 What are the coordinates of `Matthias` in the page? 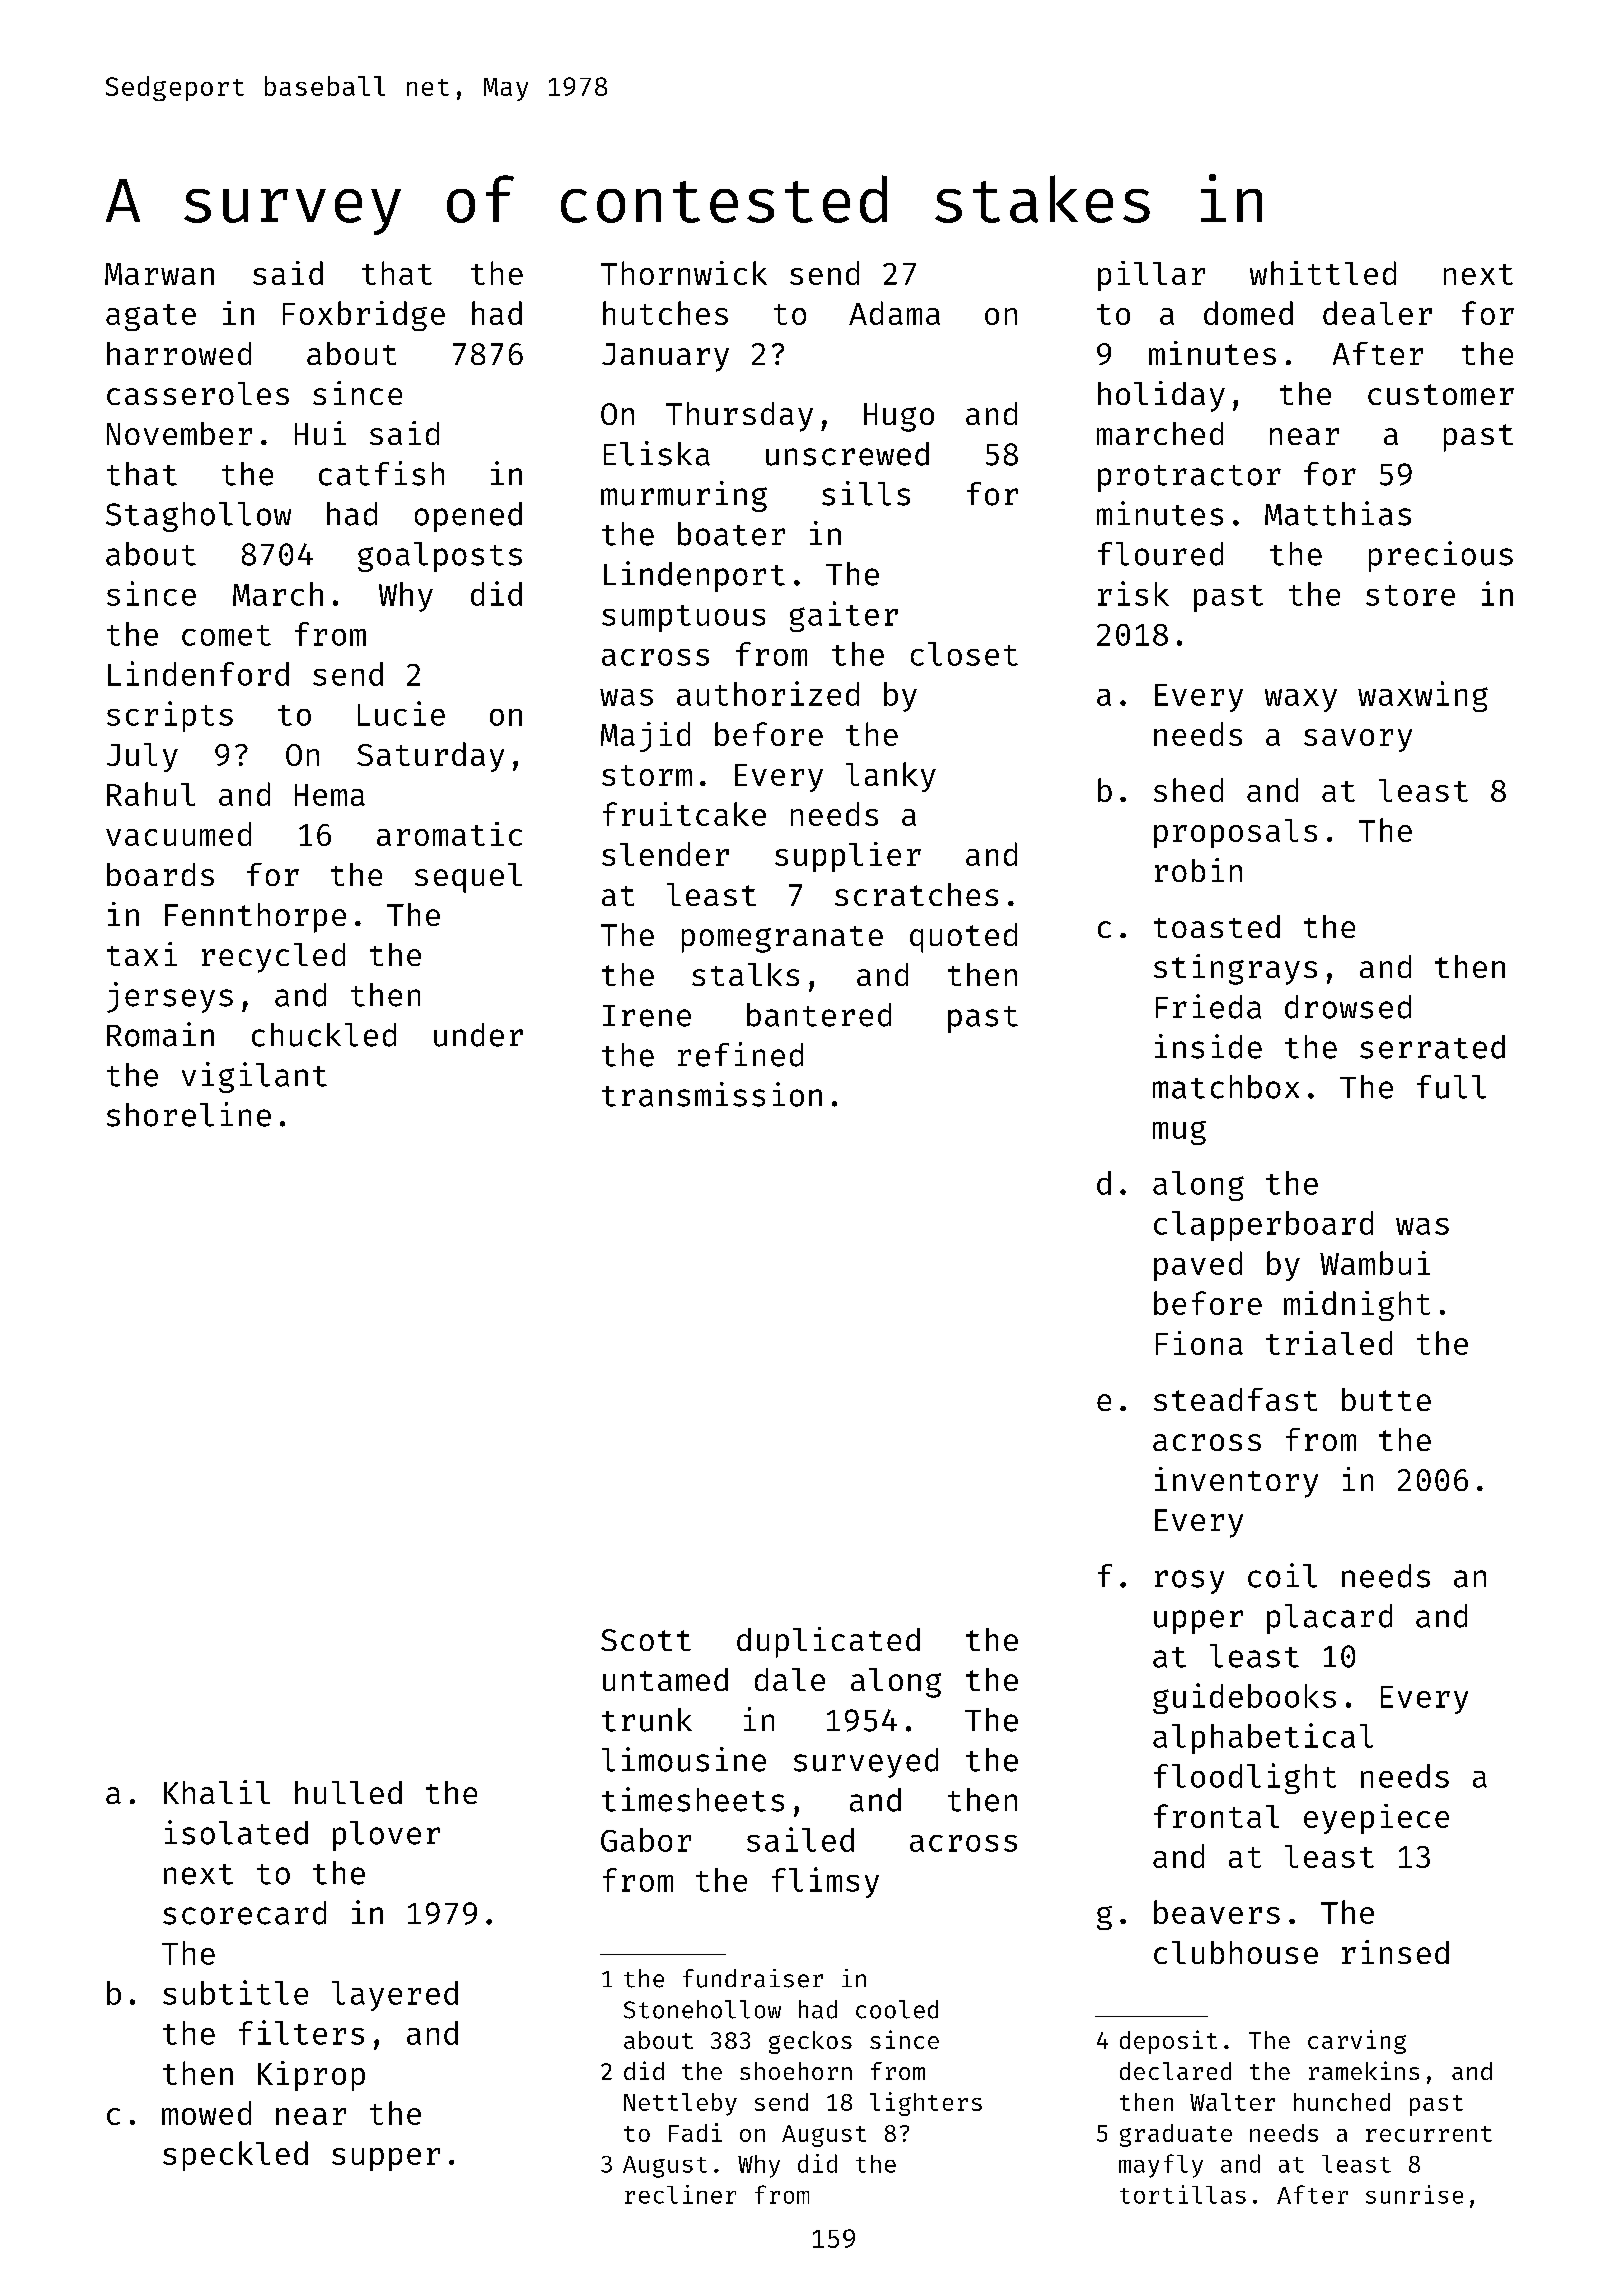 It's located at (1338, 513).
